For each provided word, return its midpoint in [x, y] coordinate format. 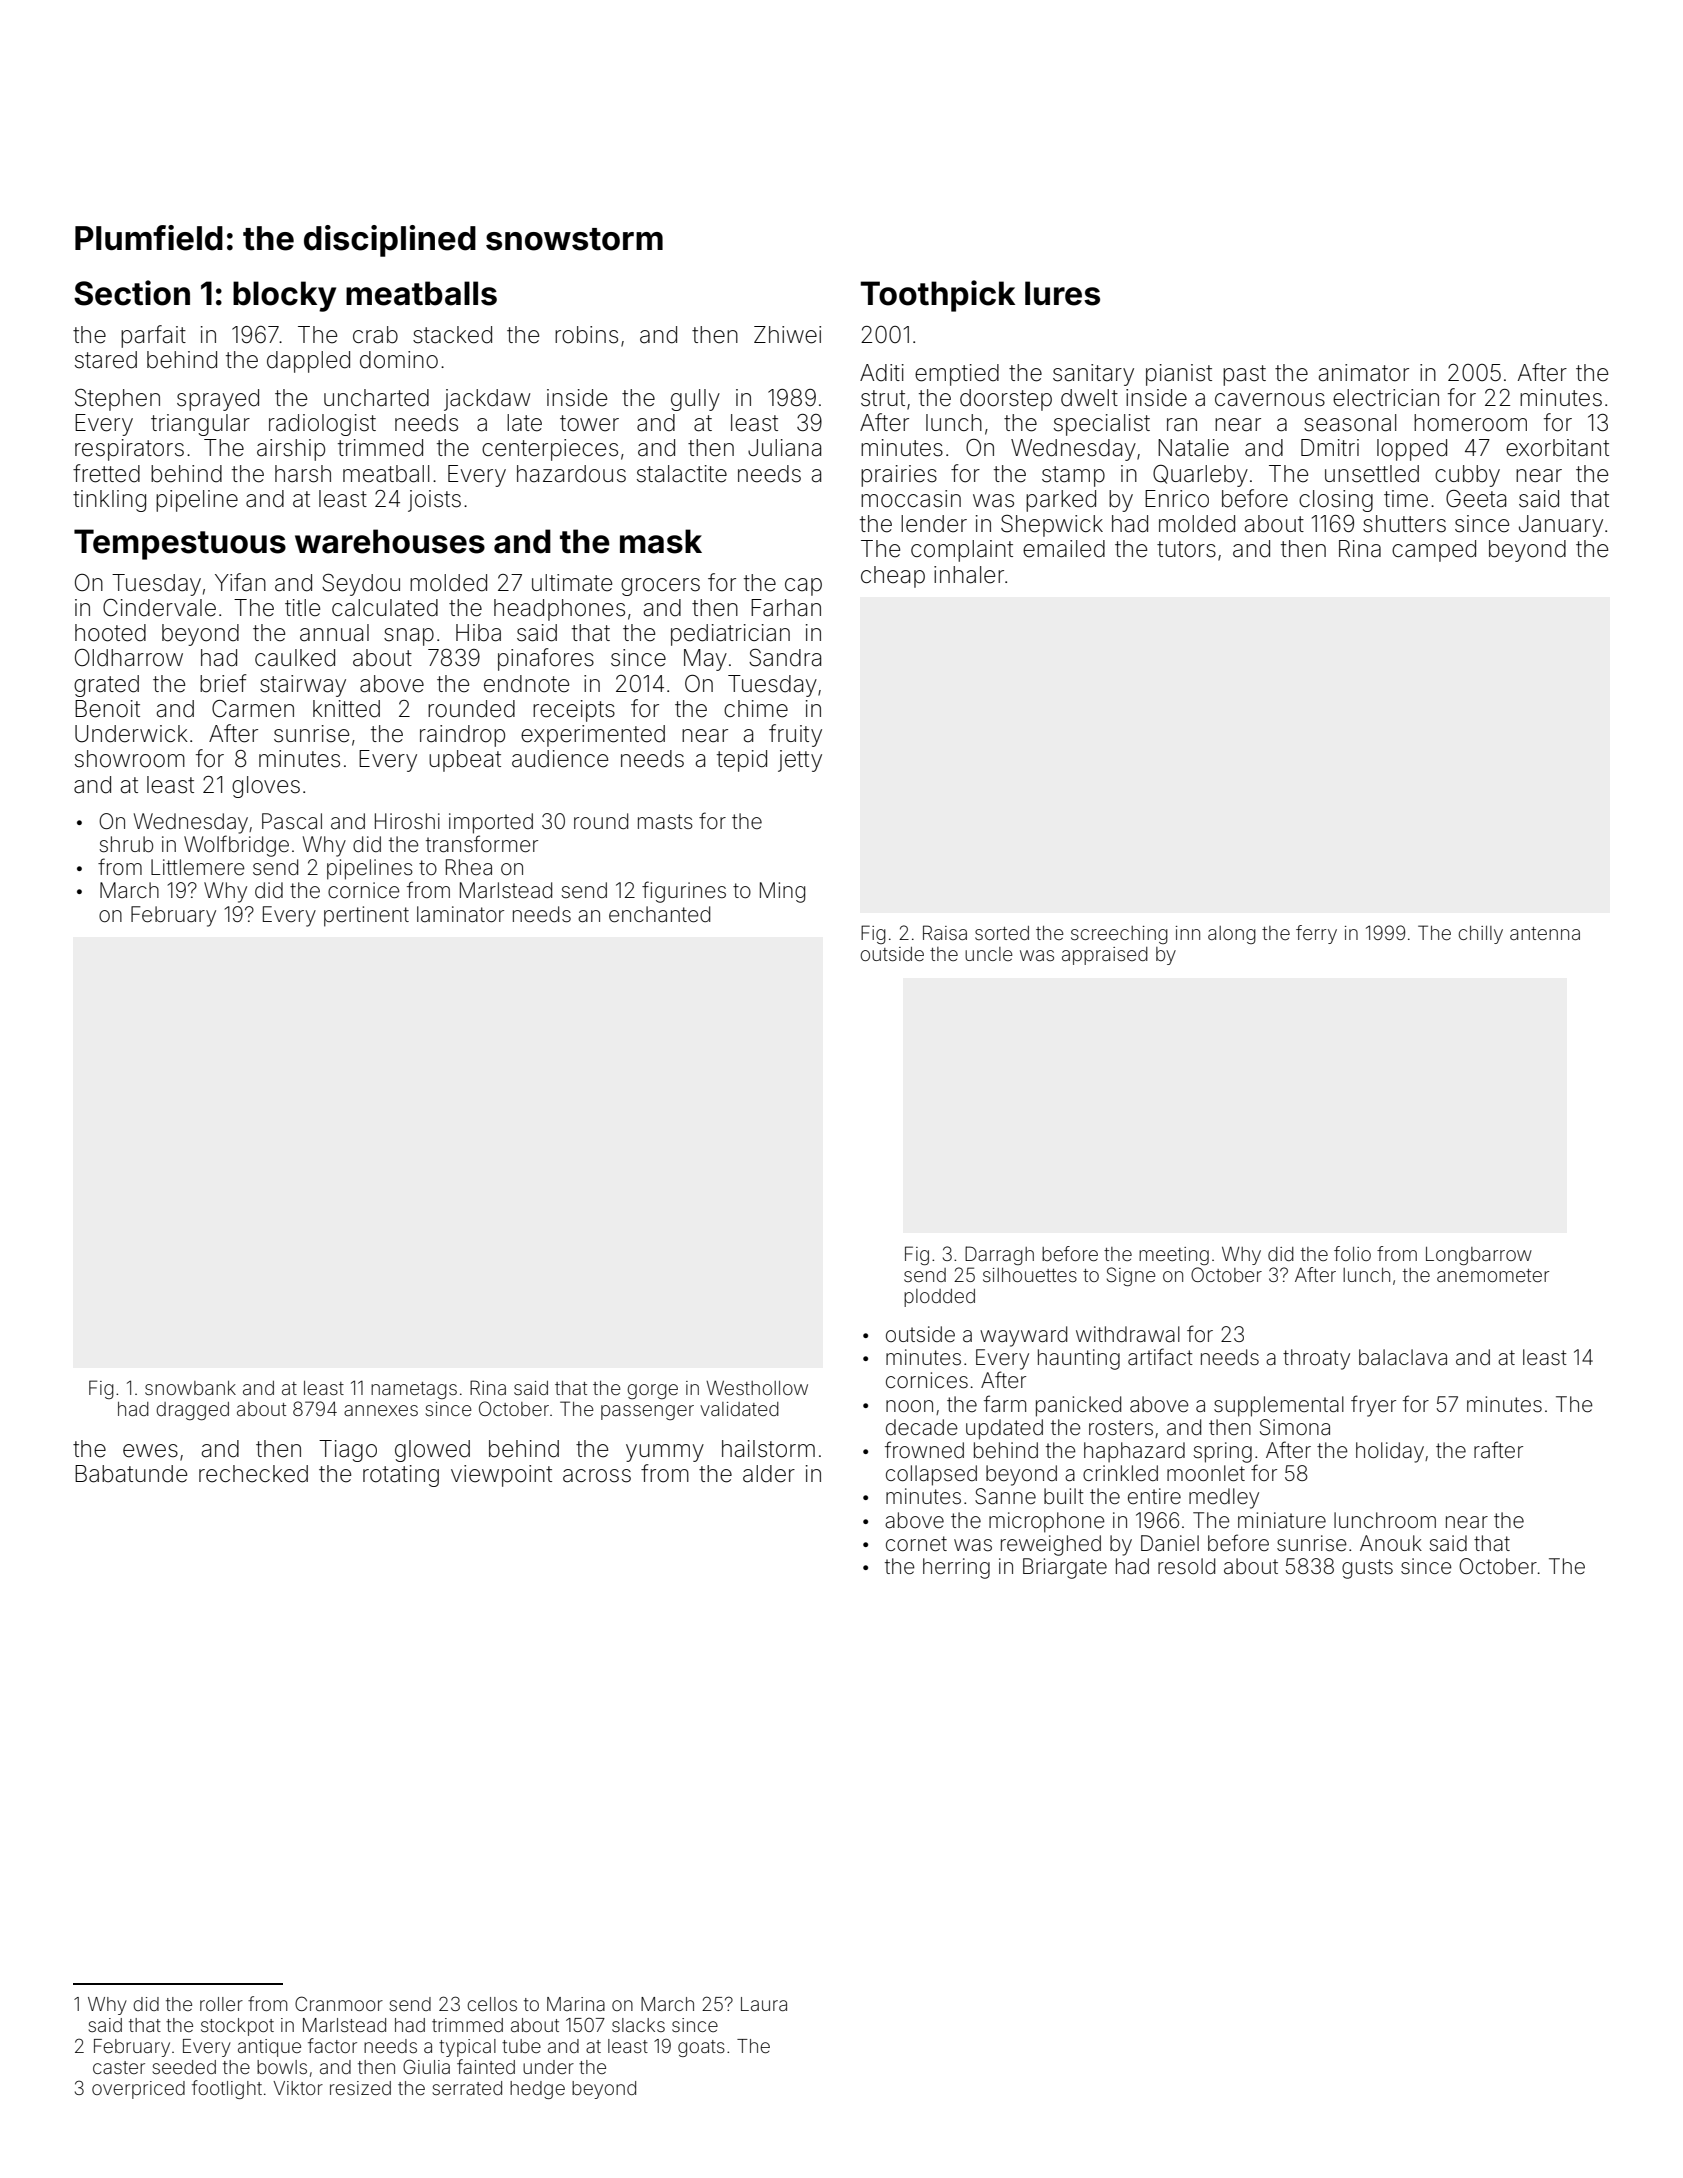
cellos [492, 2004]
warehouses [390, 541]
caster [119, 2067]
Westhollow [757, 1387]
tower [589, 423]
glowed [432, 1451]
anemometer [1493, 1275]
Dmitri [1330, 447]
